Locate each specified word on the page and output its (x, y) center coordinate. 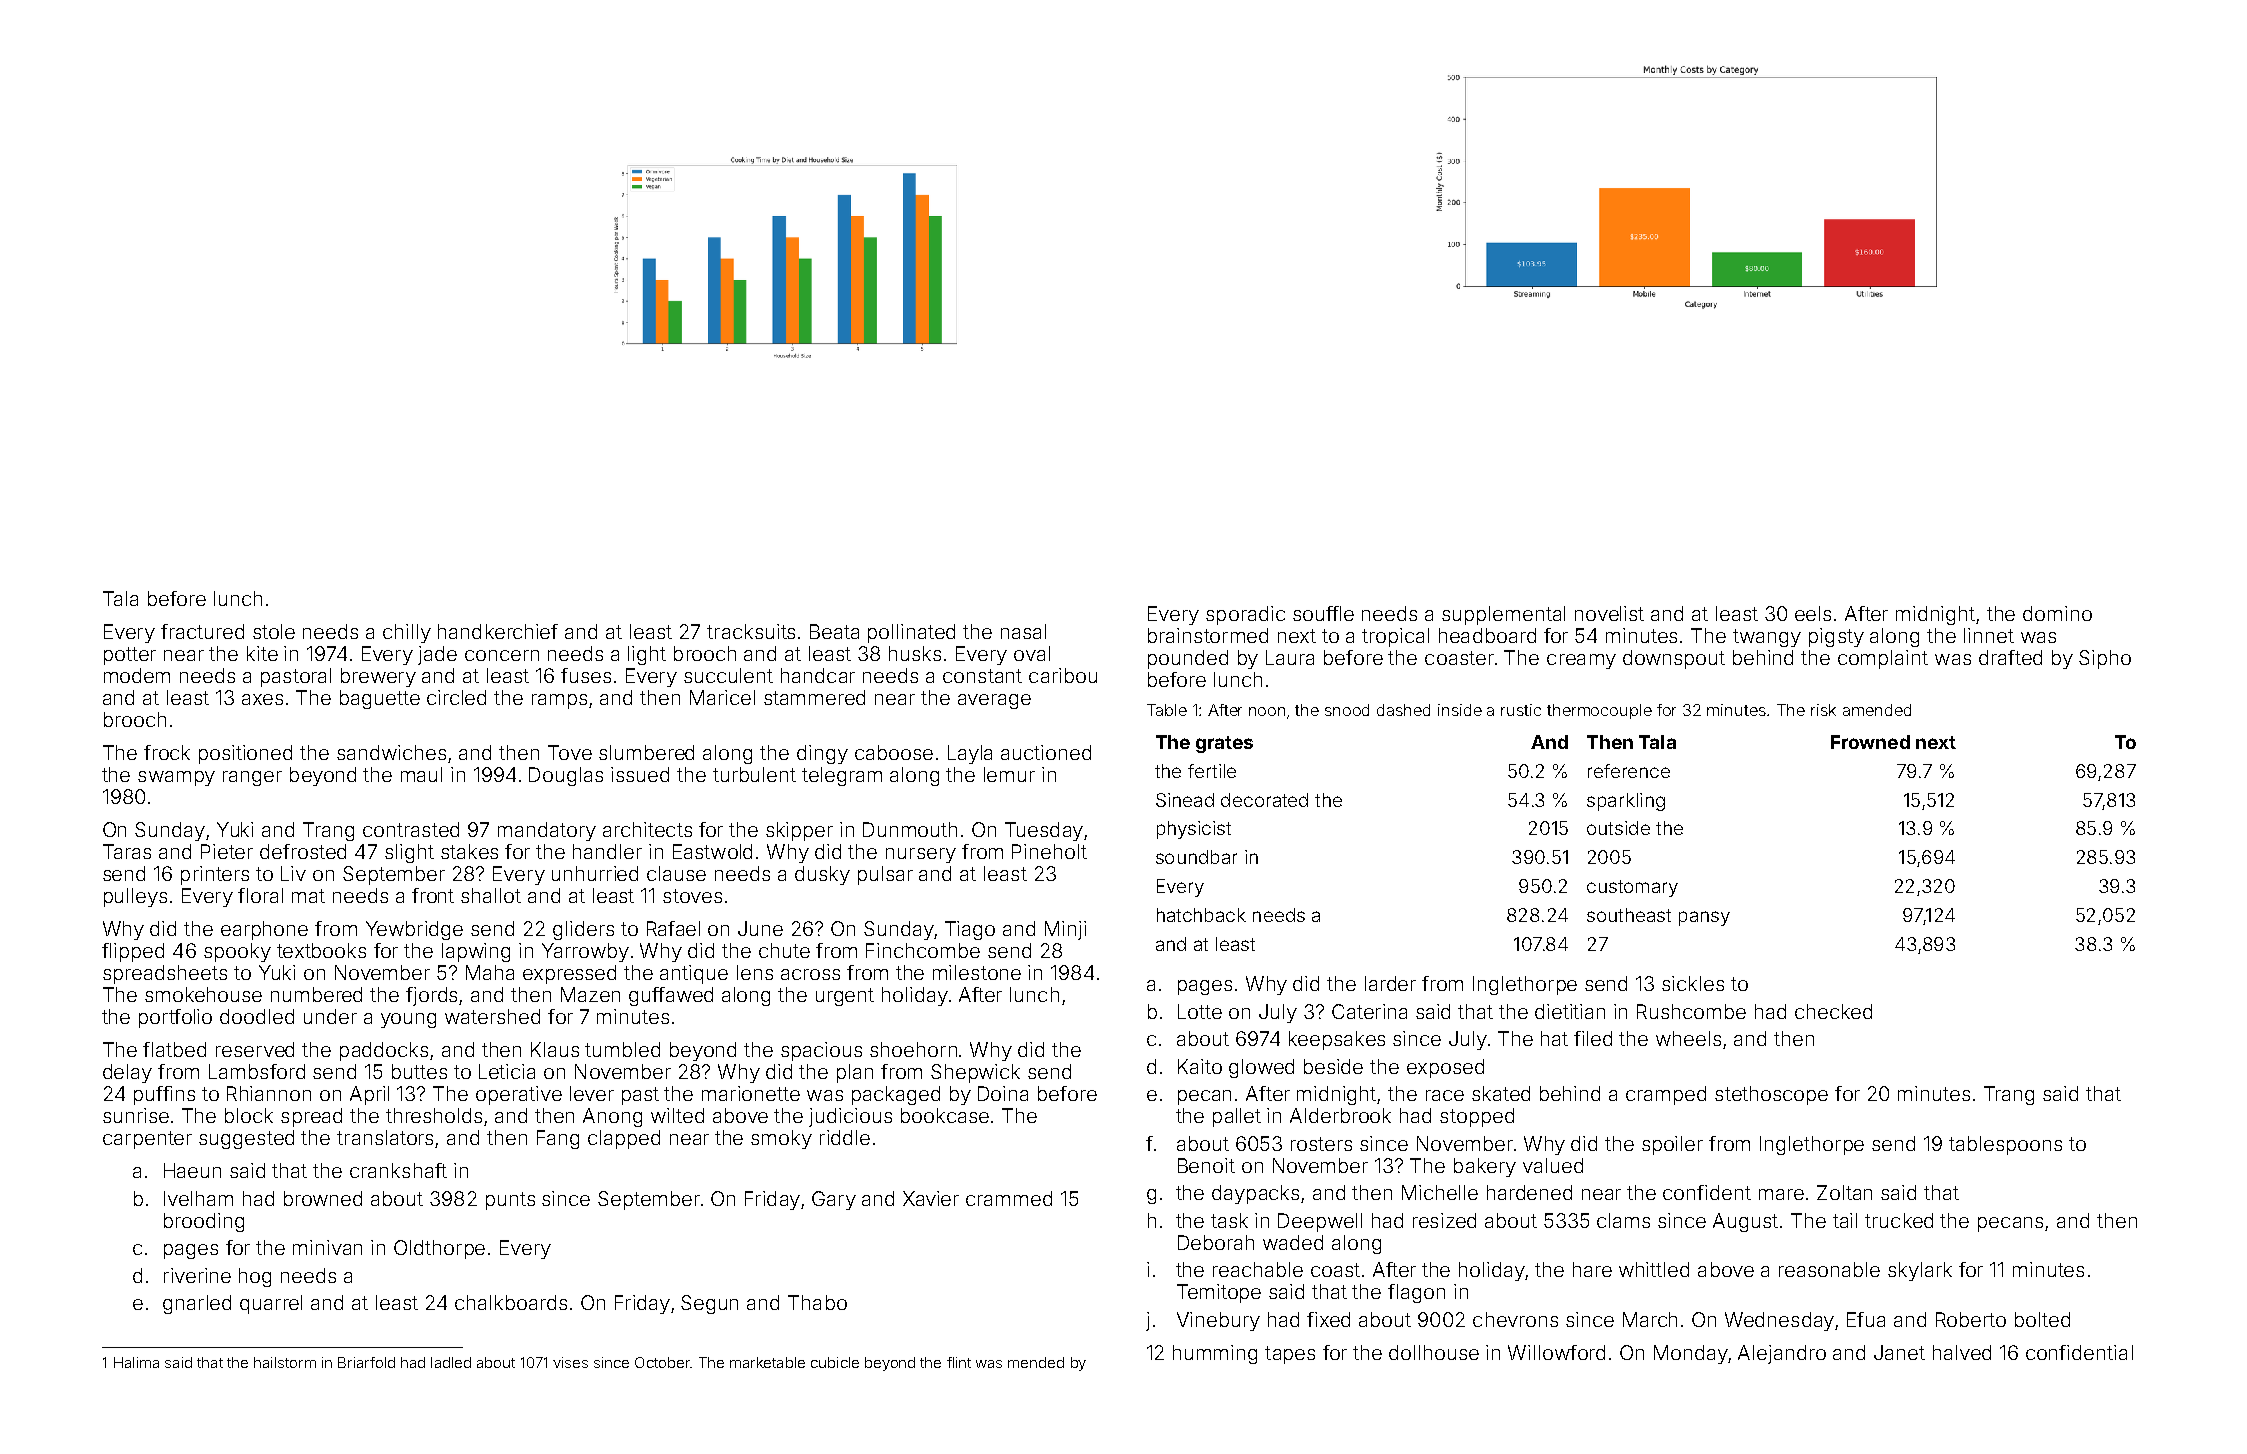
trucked (1899, 1220)
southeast (1629, 915)
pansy (1704, 918)
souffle (1323, 613)
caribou (1063, 675)
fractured (202, 631)
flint (959, 1362)
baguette (380, 699)
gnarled (197, 1304)
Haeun (192, 1170)
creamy (1581, 661)
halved (1962, 1352)
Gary (834, 1200)
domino (2057, 613)
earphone (264, 930)
